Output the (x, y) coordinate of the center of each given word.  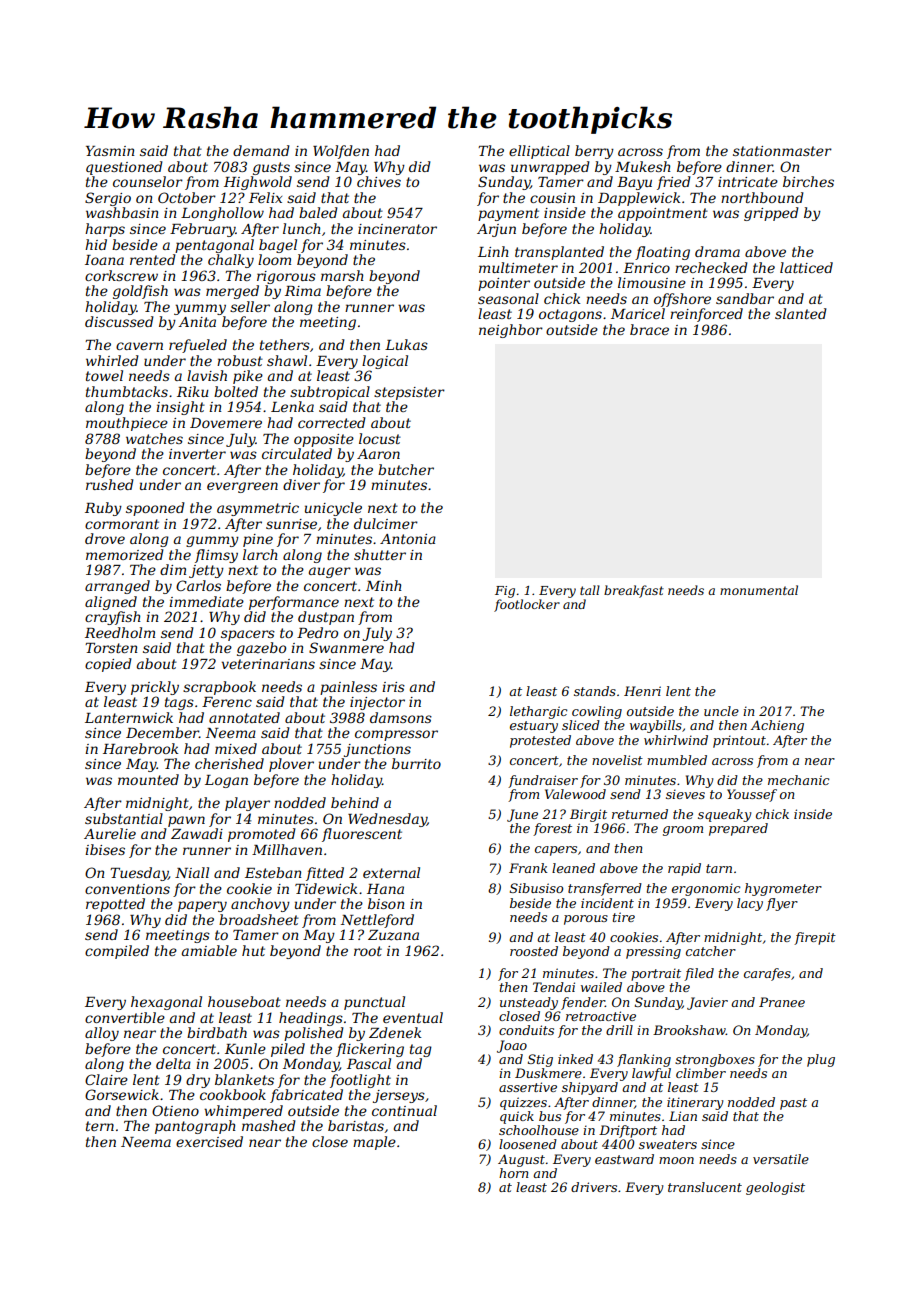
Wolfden (341, 152)
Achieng (777, 726)
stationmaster (782, 151)
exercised (209, 1141)
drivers (594, 1187)
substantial (124, 818)
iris (393, 687)
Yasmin (110, 151)
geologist (775, 1188)
